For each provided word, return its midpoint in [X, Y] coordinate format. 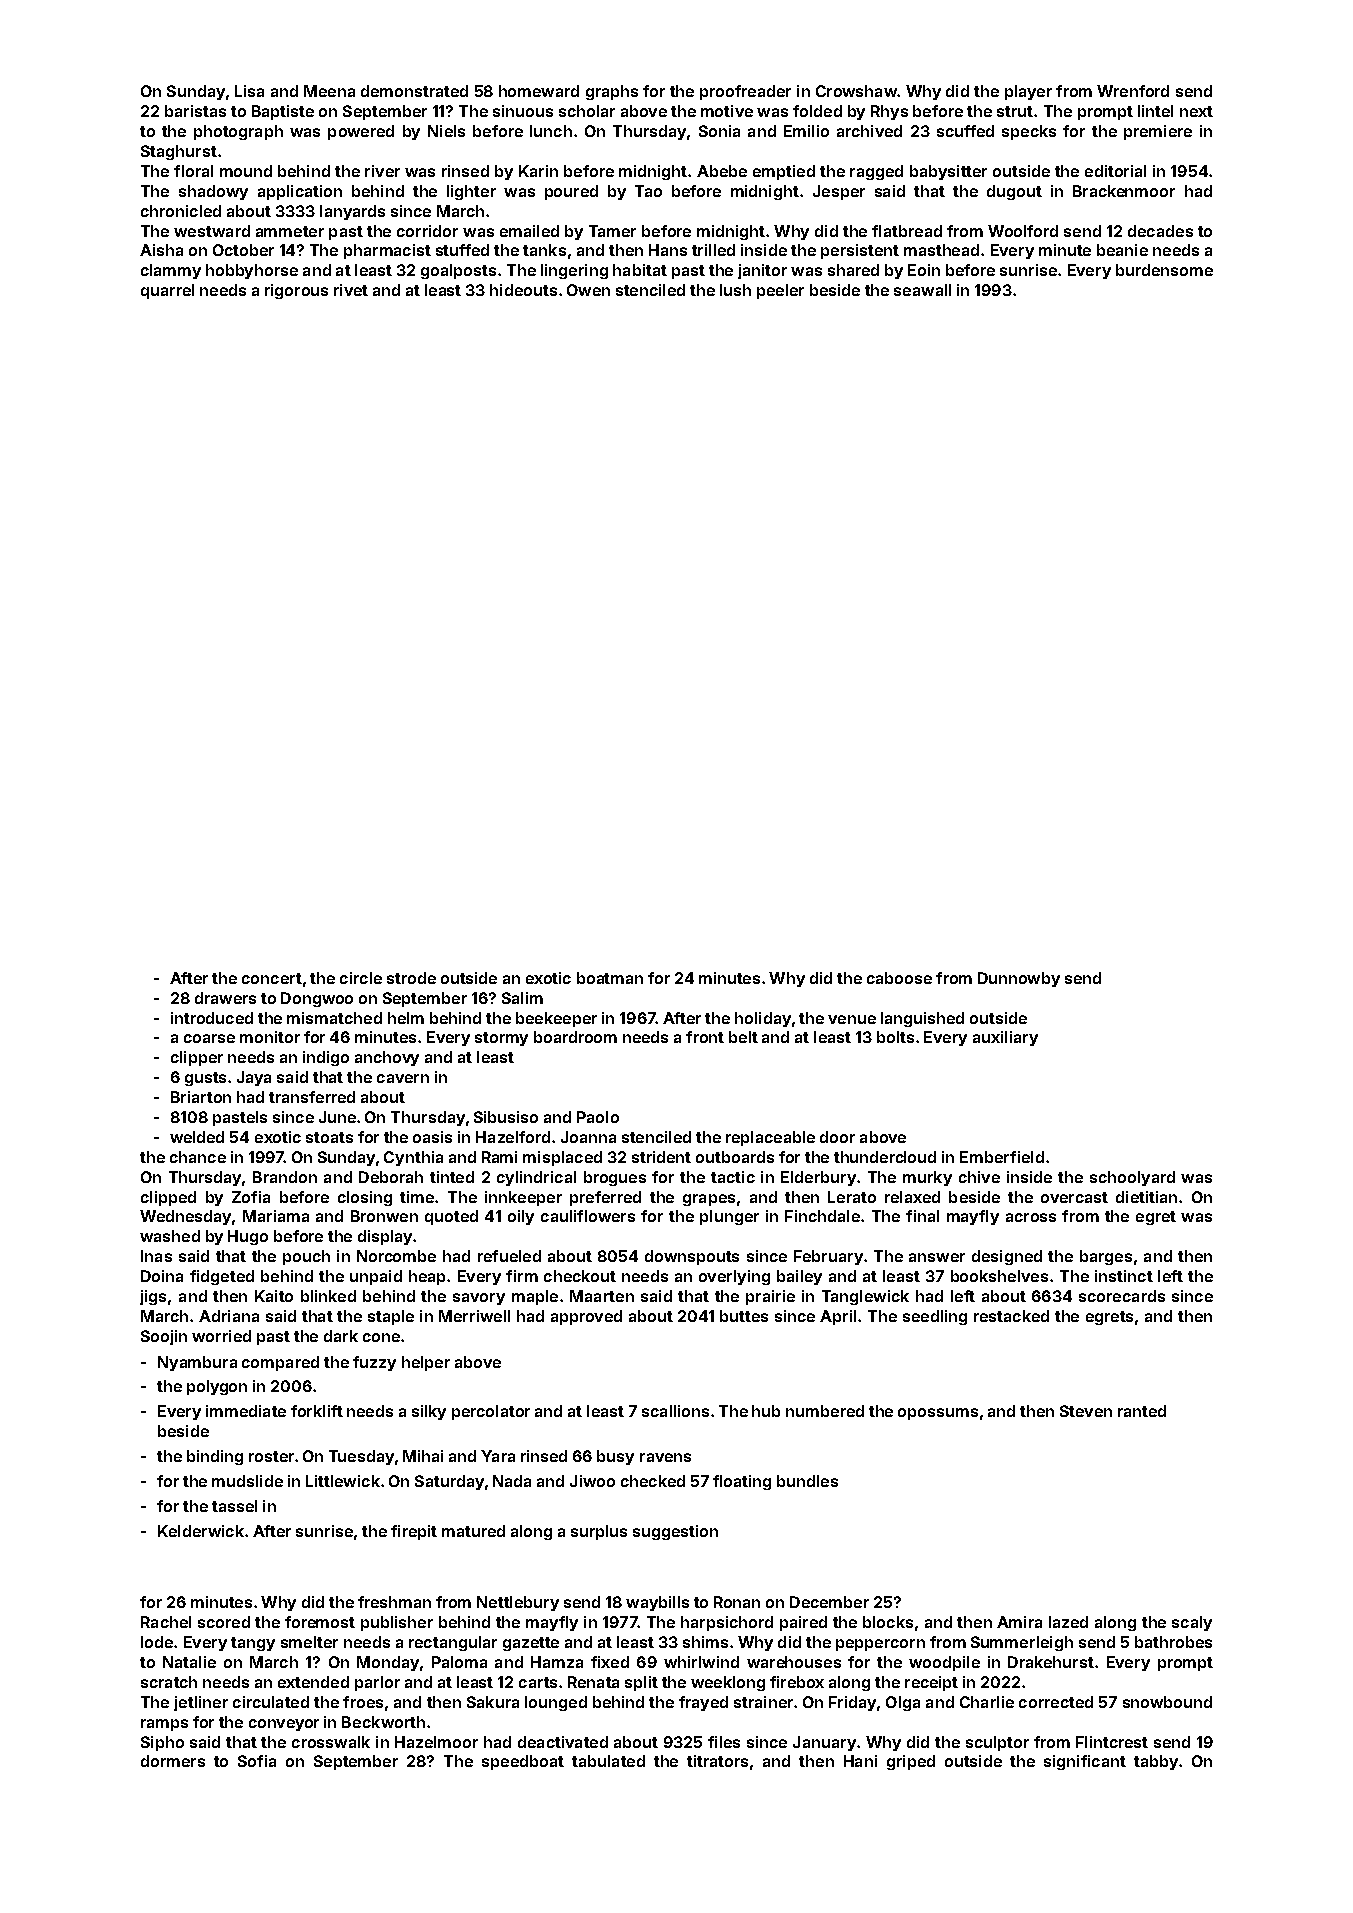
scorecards [1122, 1296]
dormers [173, 1761]
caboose [899, 978]
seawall [922, 290]
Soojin [164, 1337]
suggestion [675, 1532]
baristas [195, 111]
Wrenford [1133, 91]
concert [272, 978]
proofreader [745, 92]
